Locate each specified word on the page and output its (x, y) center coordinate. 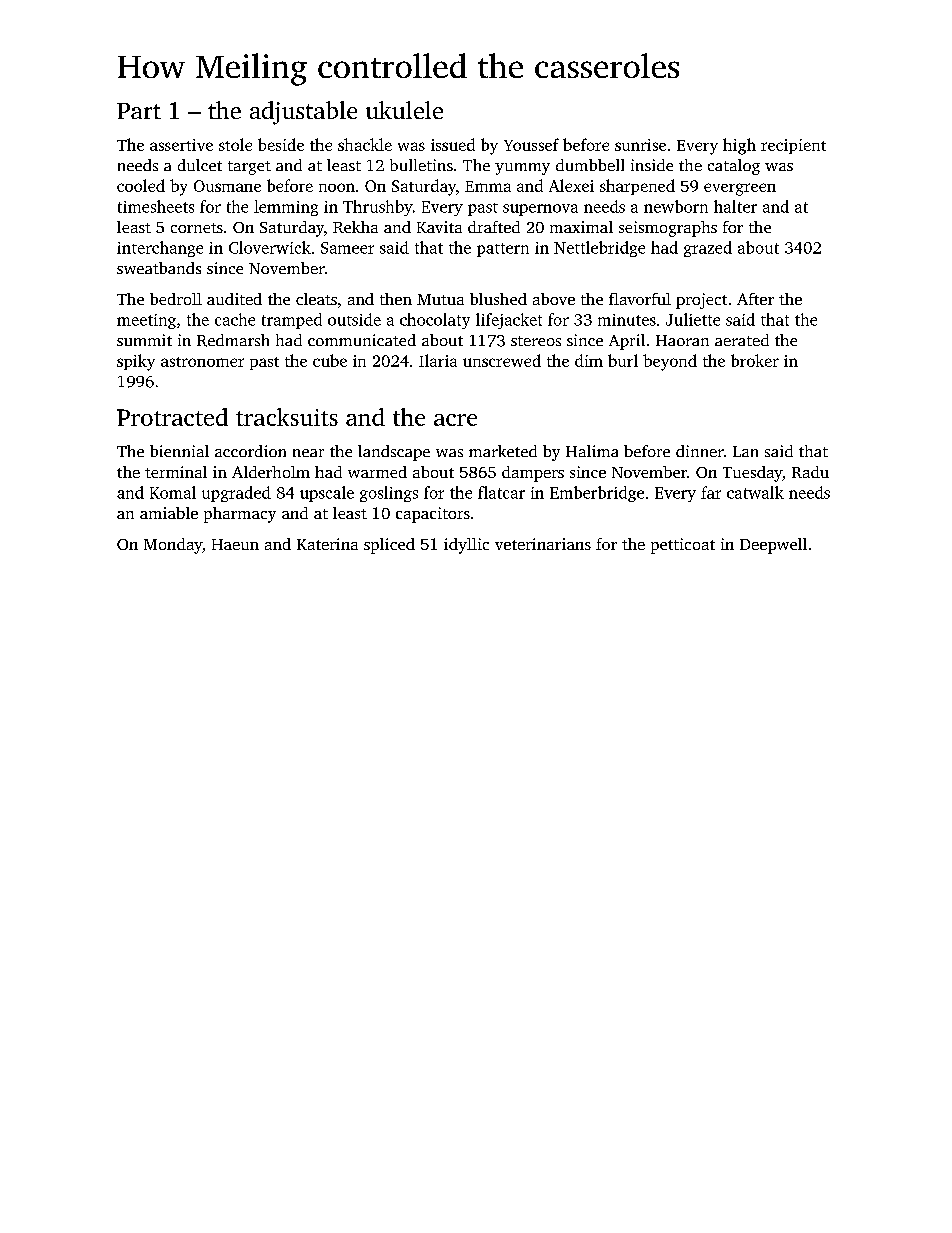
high (739, 146)
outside (354, 319)
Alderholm (271, 472)
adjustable (303, 113)
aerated (742, 340)
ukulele (404, 110)
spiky (136, 362)
